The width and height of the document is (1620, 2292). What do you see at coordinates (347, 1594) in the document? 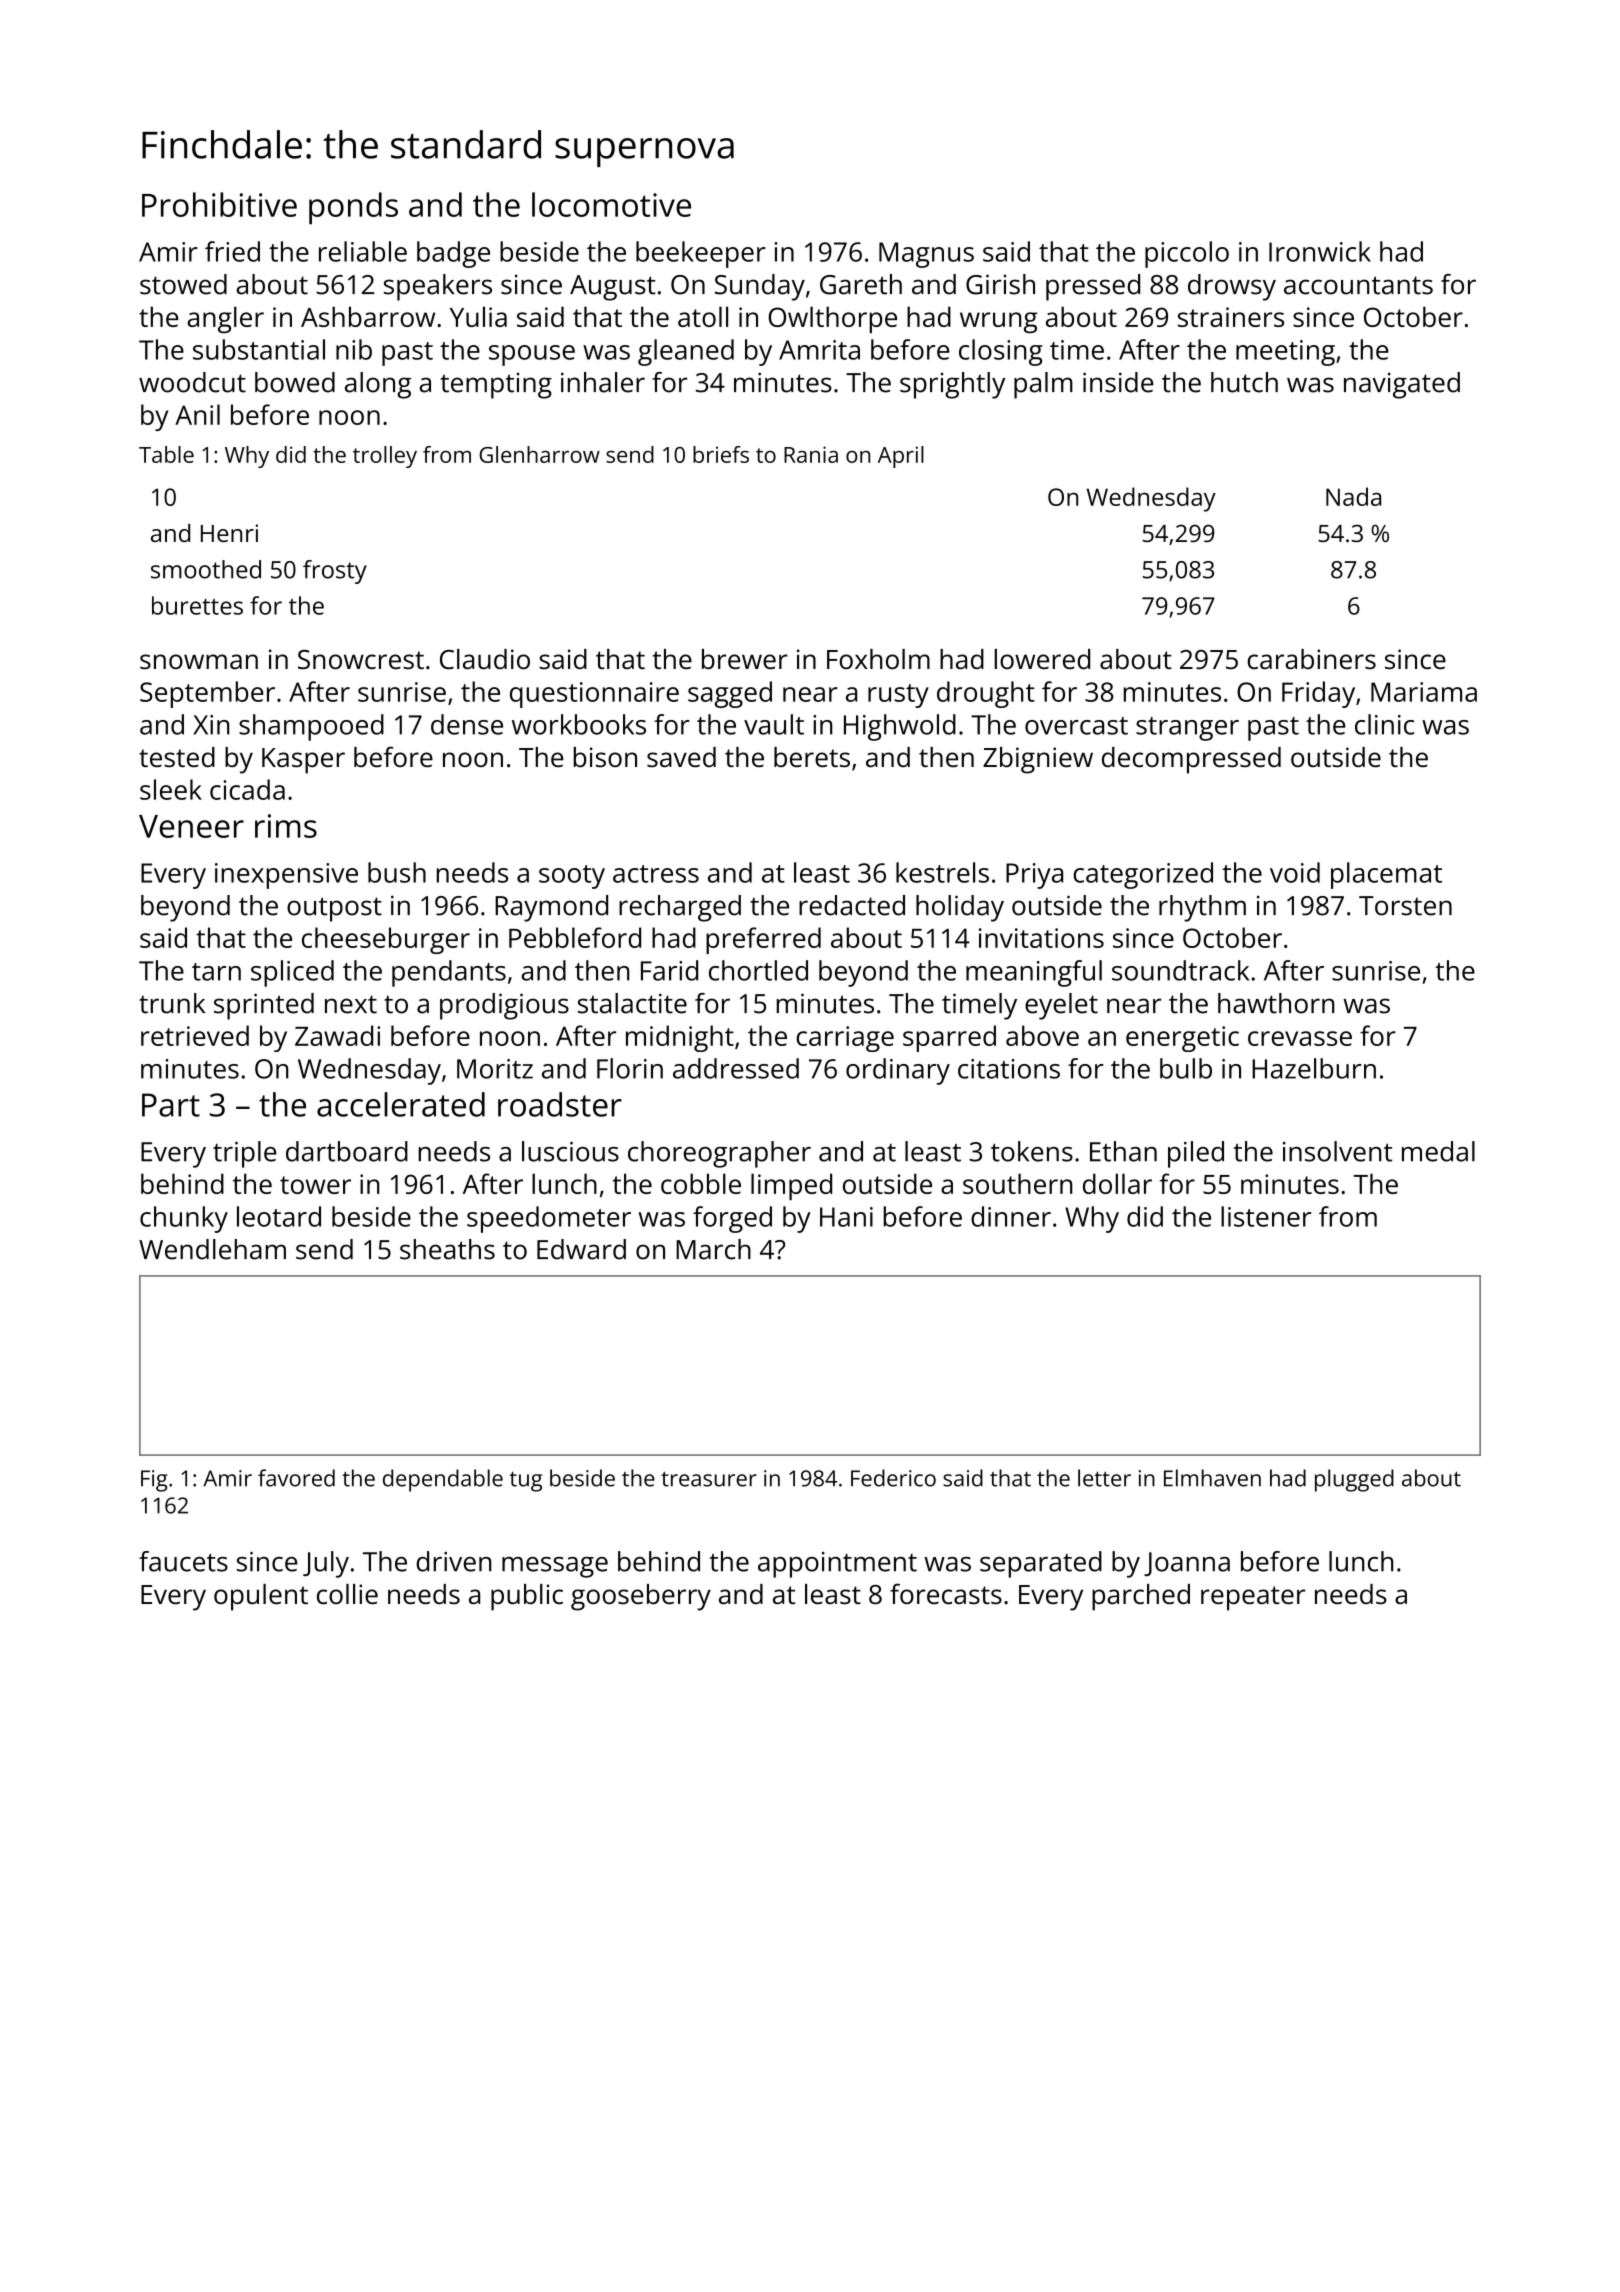
I see `collie` at bounding box center [347, 1594].
